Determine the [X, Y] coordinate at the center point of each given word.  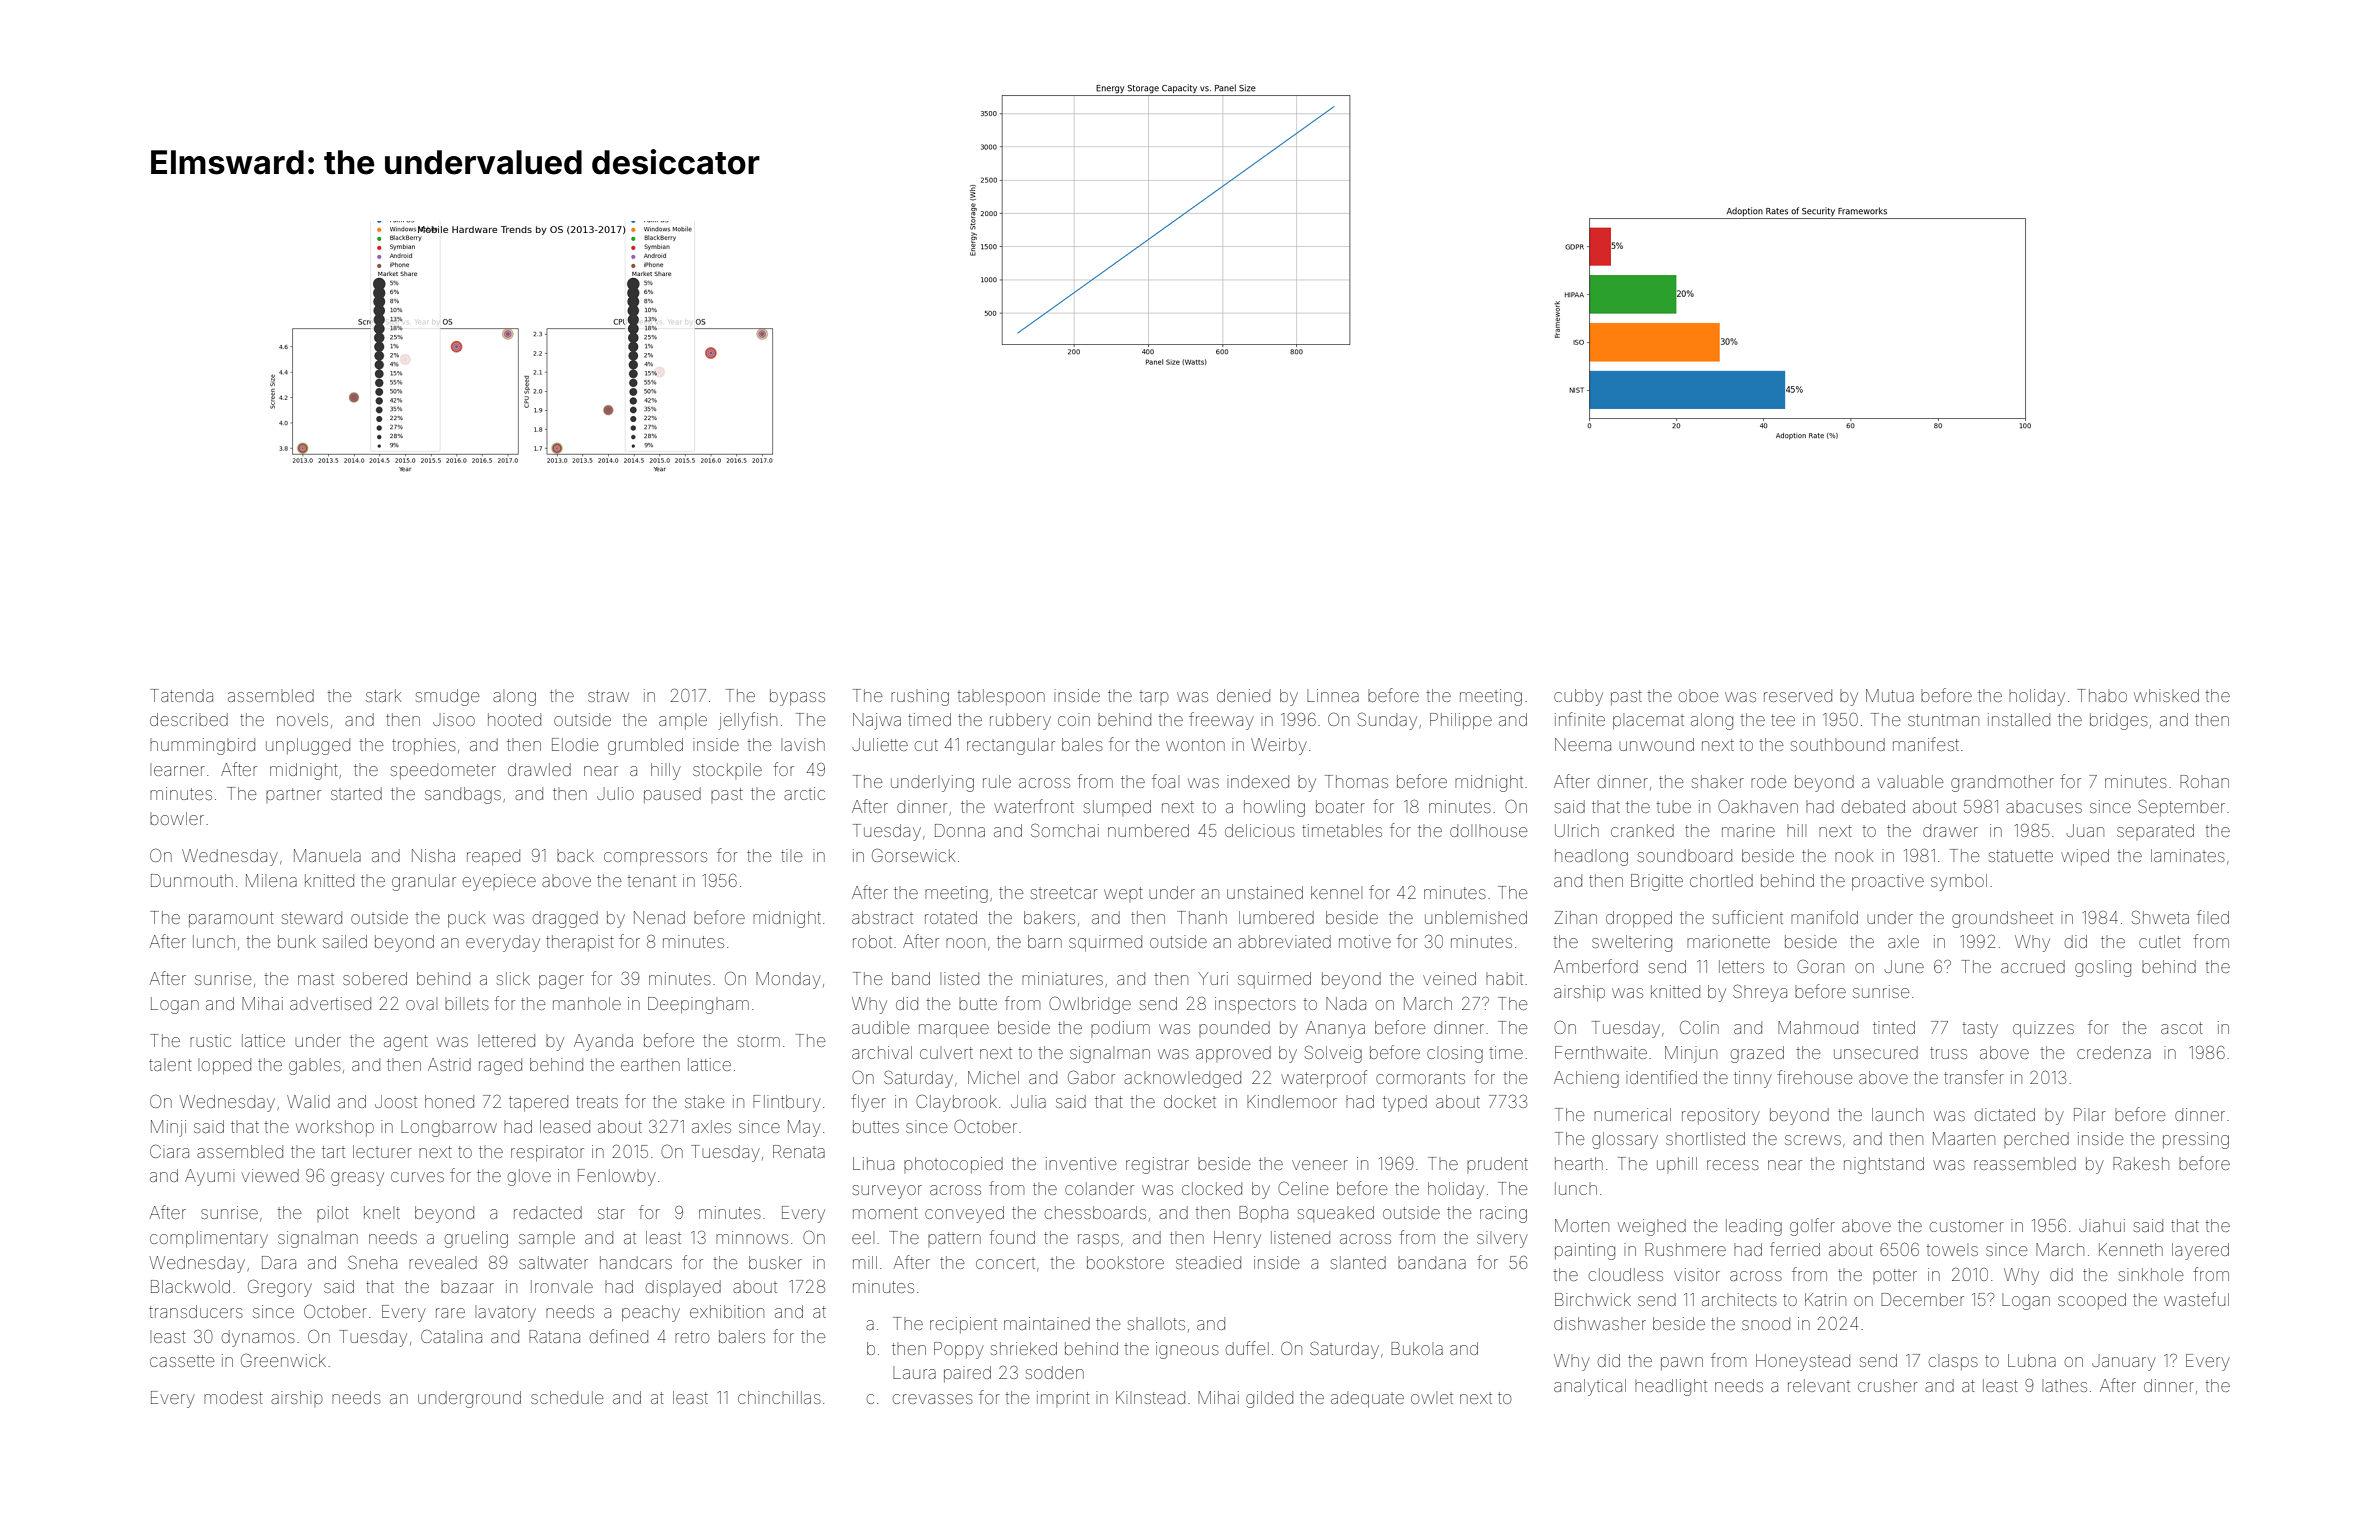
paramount [231, 919]
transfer [1974, 1077]
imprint [1063, 1399]
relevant [1819, 1385]
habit [1504, 978]
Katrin [1825, 1299]
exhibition [727, 1311]
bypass [797, 697]
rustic [210, 1040]
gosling [2103, 968]
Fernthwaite [1601, 1052]
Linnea [1333, 695]
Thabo [2102, 695]
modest [233, 1397]
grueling [476, 1239]
